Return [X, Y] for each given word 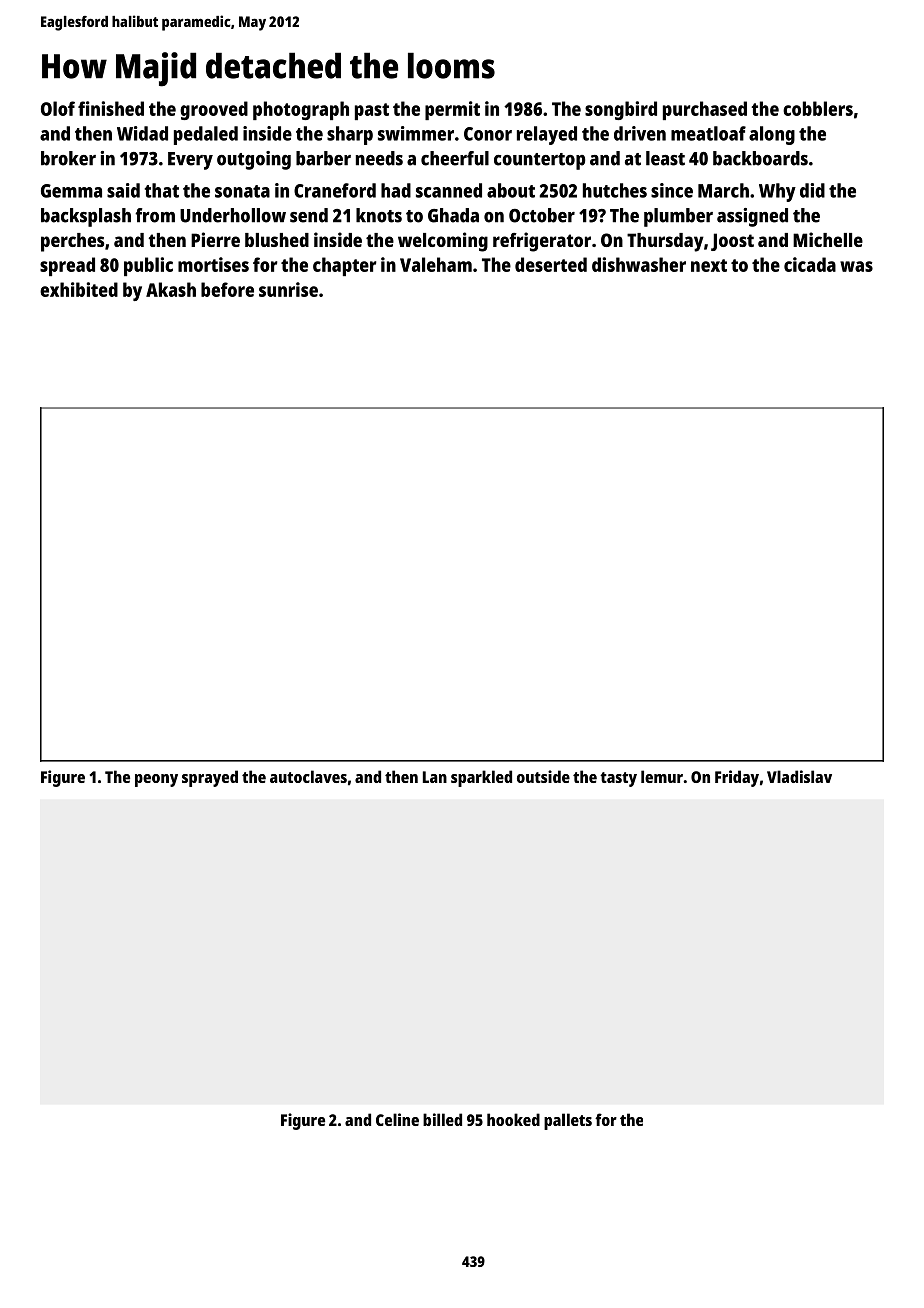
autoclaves [308, 776]
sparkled [481, 778]
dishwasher [639, 264]
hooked [513, 1119]
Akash [171, 289]
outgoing [254, 160]
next [709, 265]
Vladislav [799, 776]
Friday [737, 778]
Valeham [436, 264]
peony [156, 780]
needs [379, 158]
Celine [397, 1119]
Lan [435, 777]
